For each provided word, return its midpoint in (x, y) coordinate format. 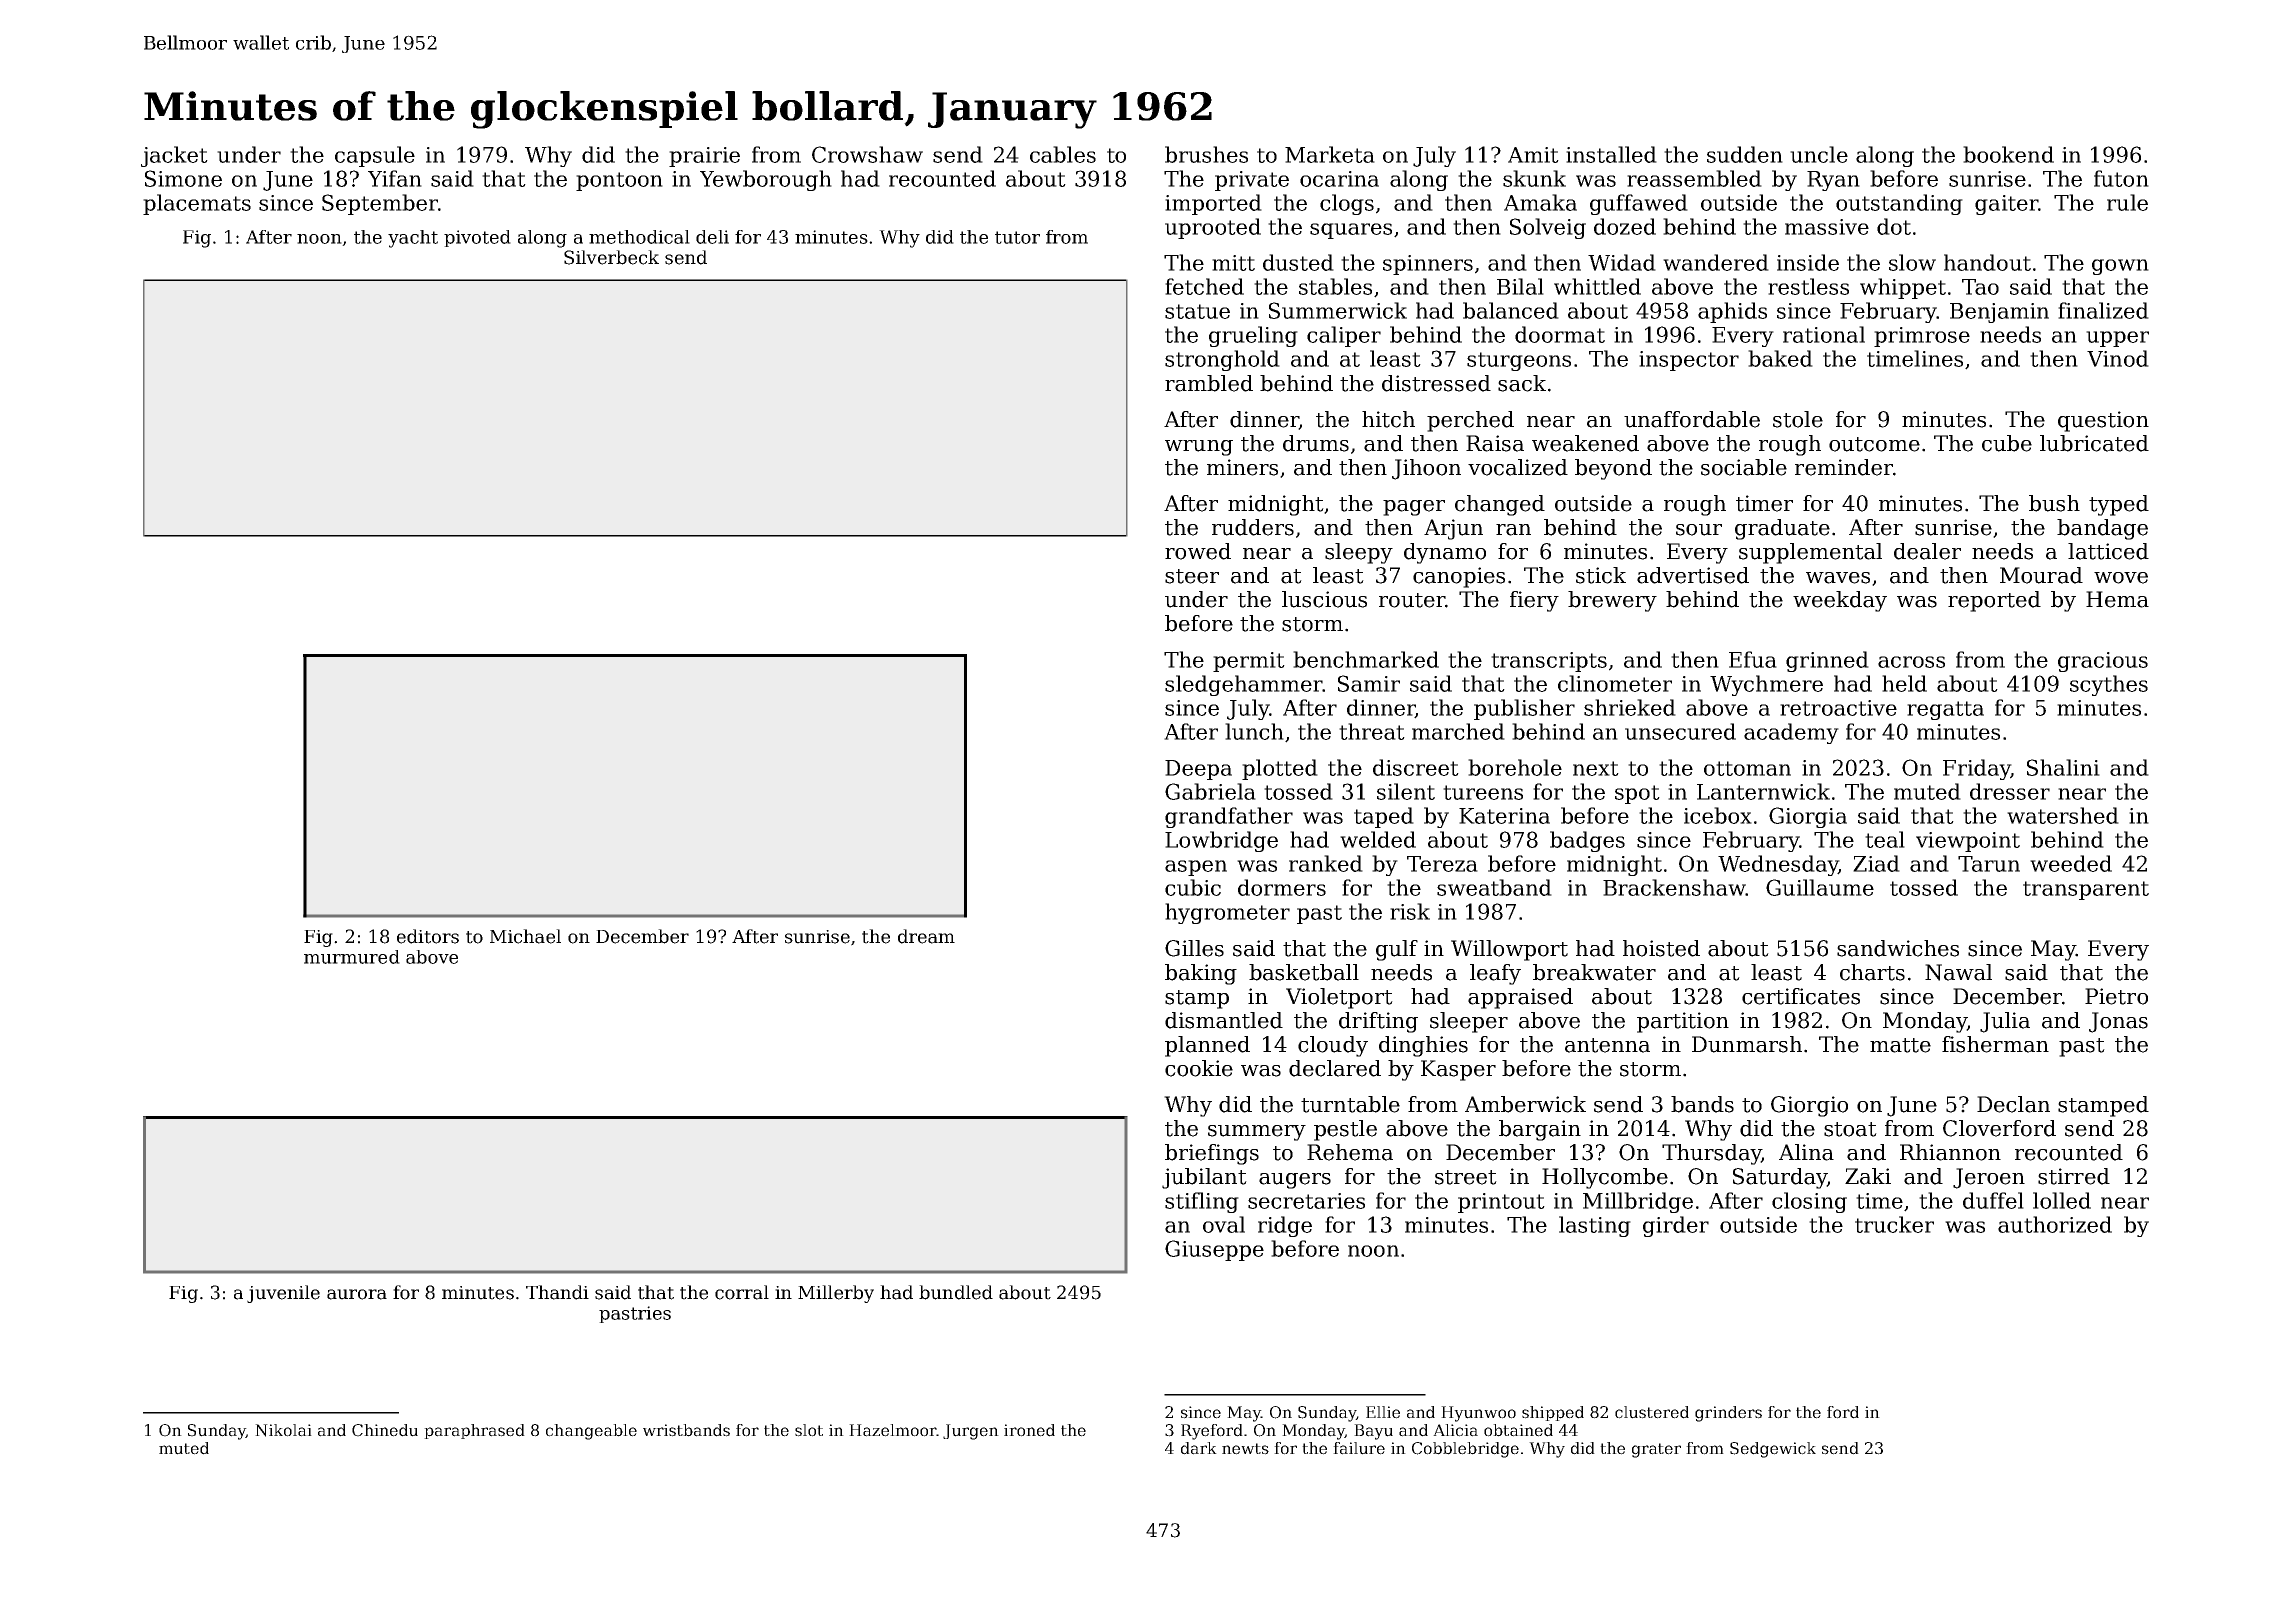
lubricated (2094, 443)
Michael (525, 936)
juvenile (283, 1294)
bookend (2008, 154)
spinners (1428, 265)
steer (1192, 576)
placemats (197, 204)
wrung (1199, 448)
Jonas (2118, 1022)
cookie (1199, 1068)
